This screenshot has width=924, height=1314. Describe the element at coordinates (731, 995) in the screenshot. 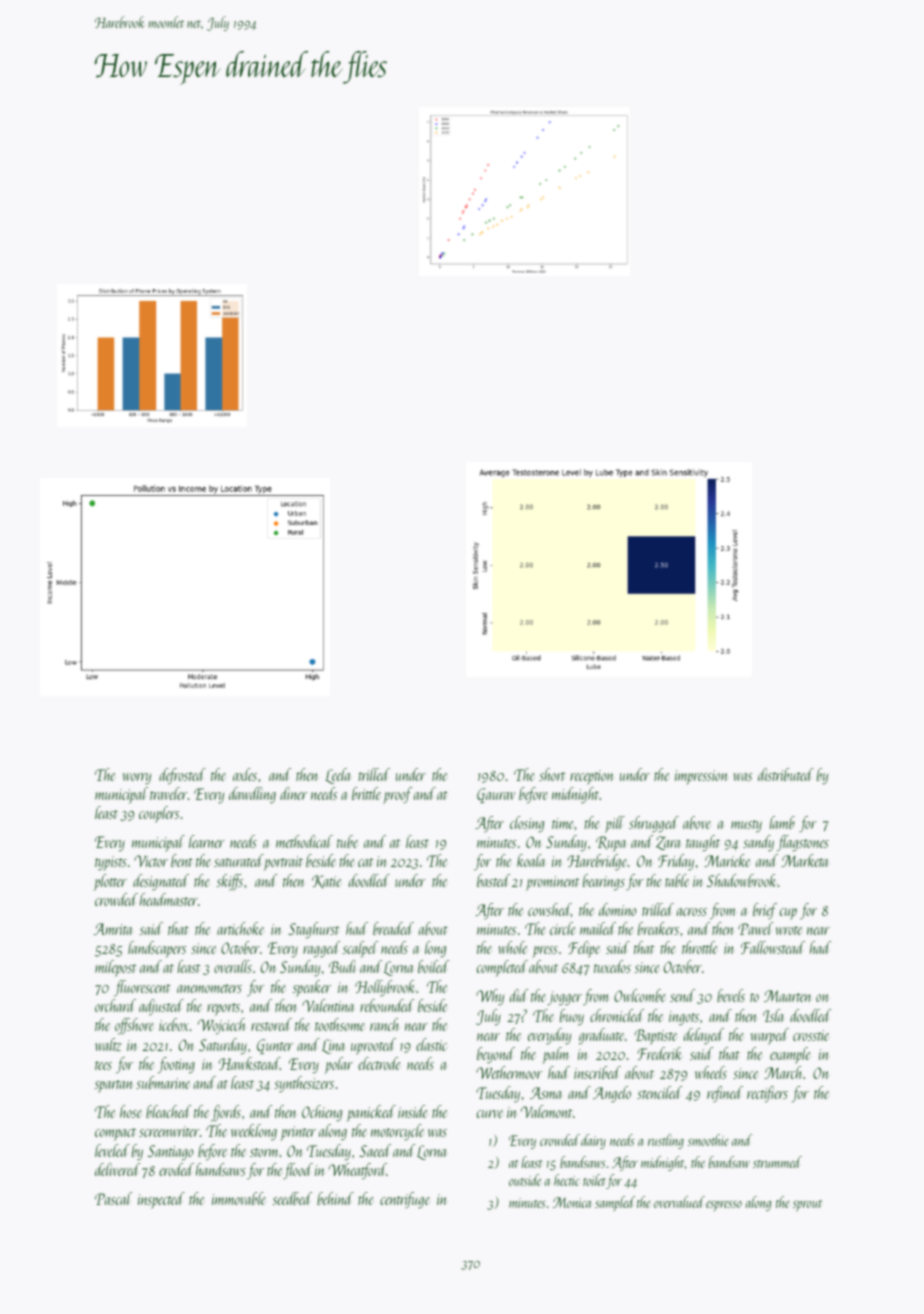

I see `bevels` at that location.
